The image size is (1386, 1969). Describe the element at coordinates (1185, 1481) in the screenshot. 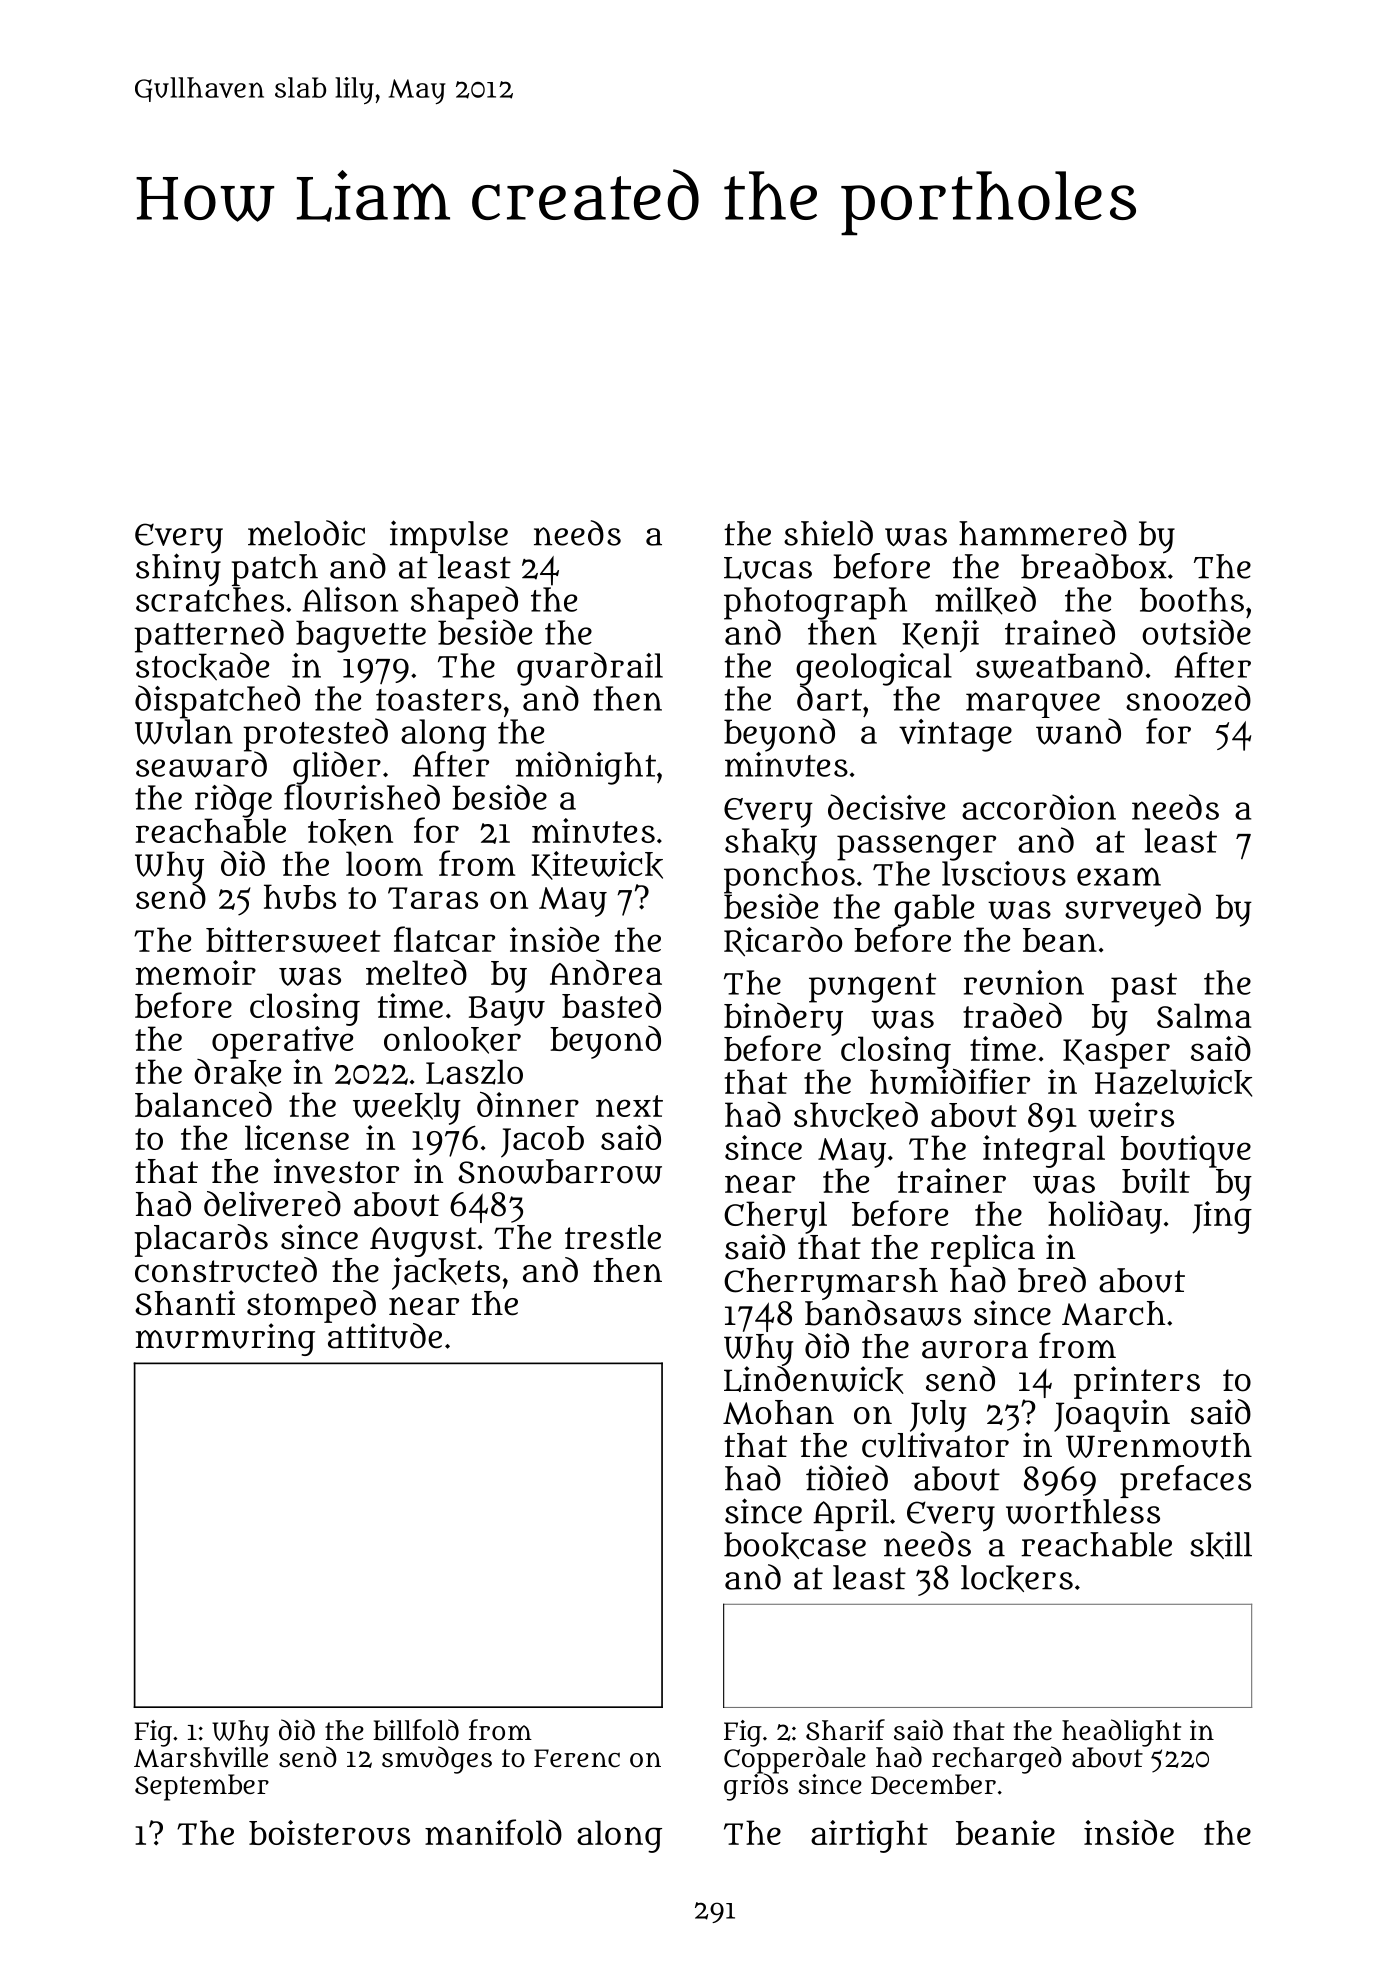

I see `prefaces` at that location.
